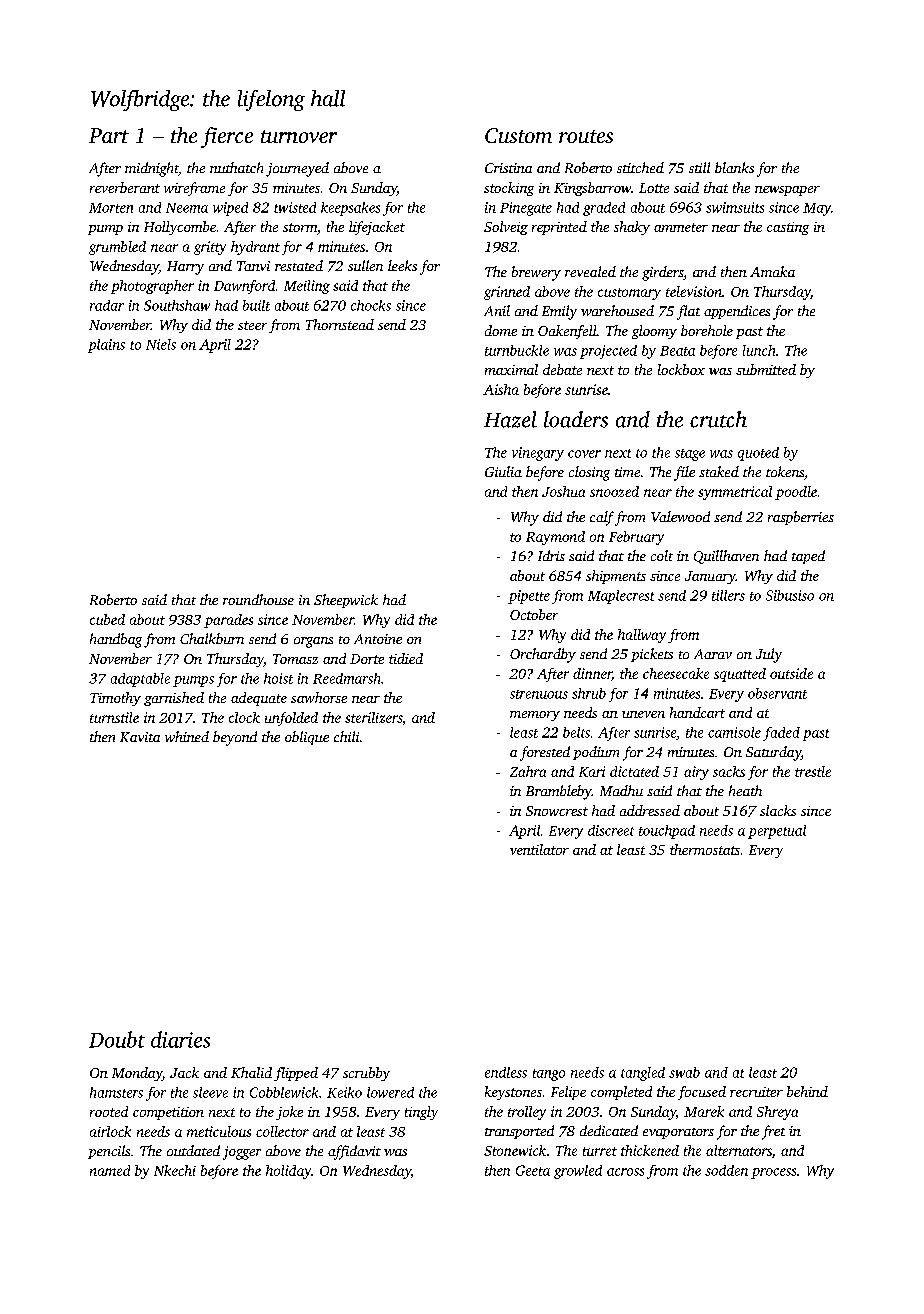  Describe the element at coordinates (109, 135) in the document. I see `Part` at that location.
